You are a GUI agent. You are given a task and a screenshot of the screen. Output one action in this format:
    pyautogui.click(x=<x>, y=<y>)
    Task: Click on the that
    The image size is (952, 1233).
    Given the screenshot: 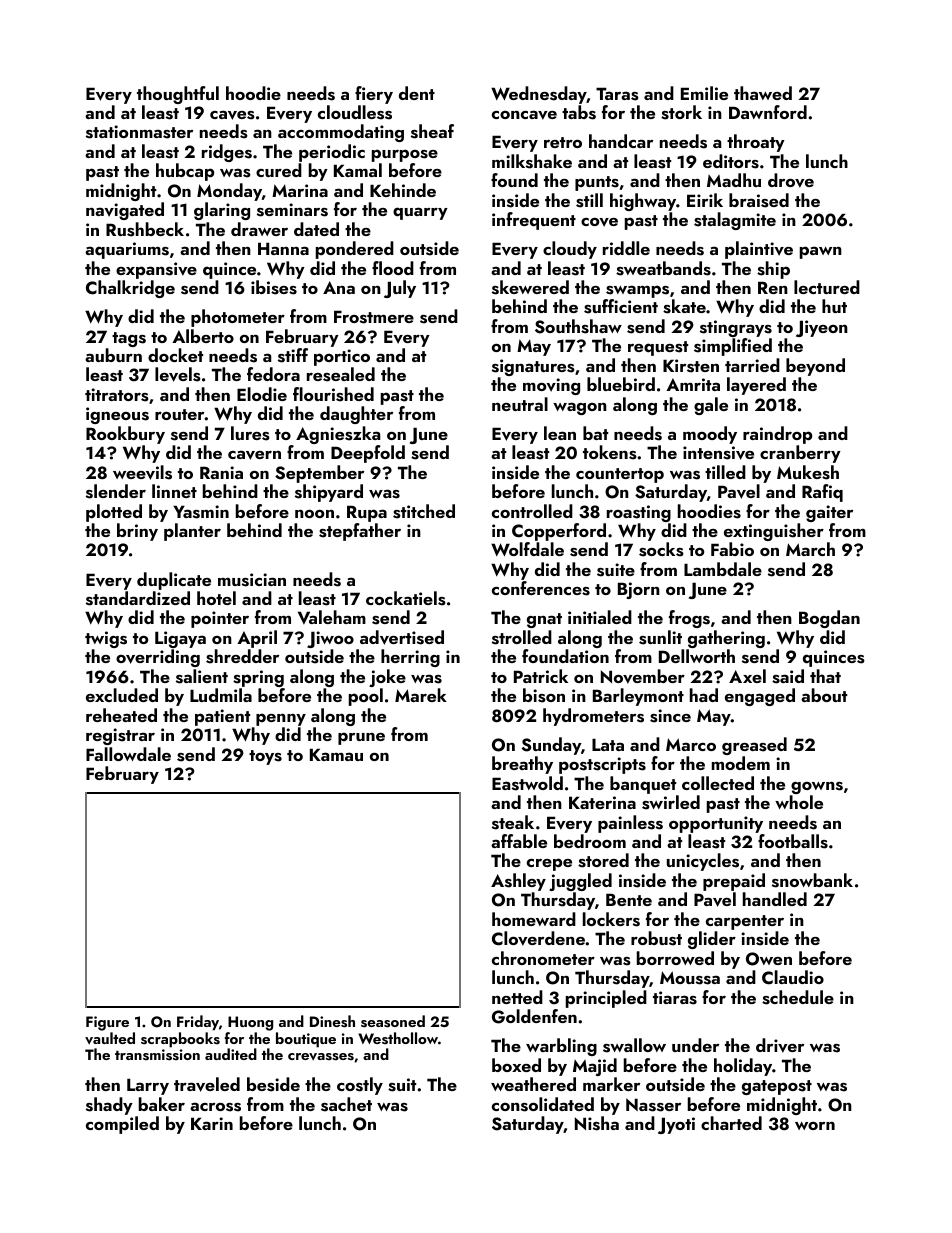 What is the action you would take?
    pyautogui.click(x=825, y=676)
